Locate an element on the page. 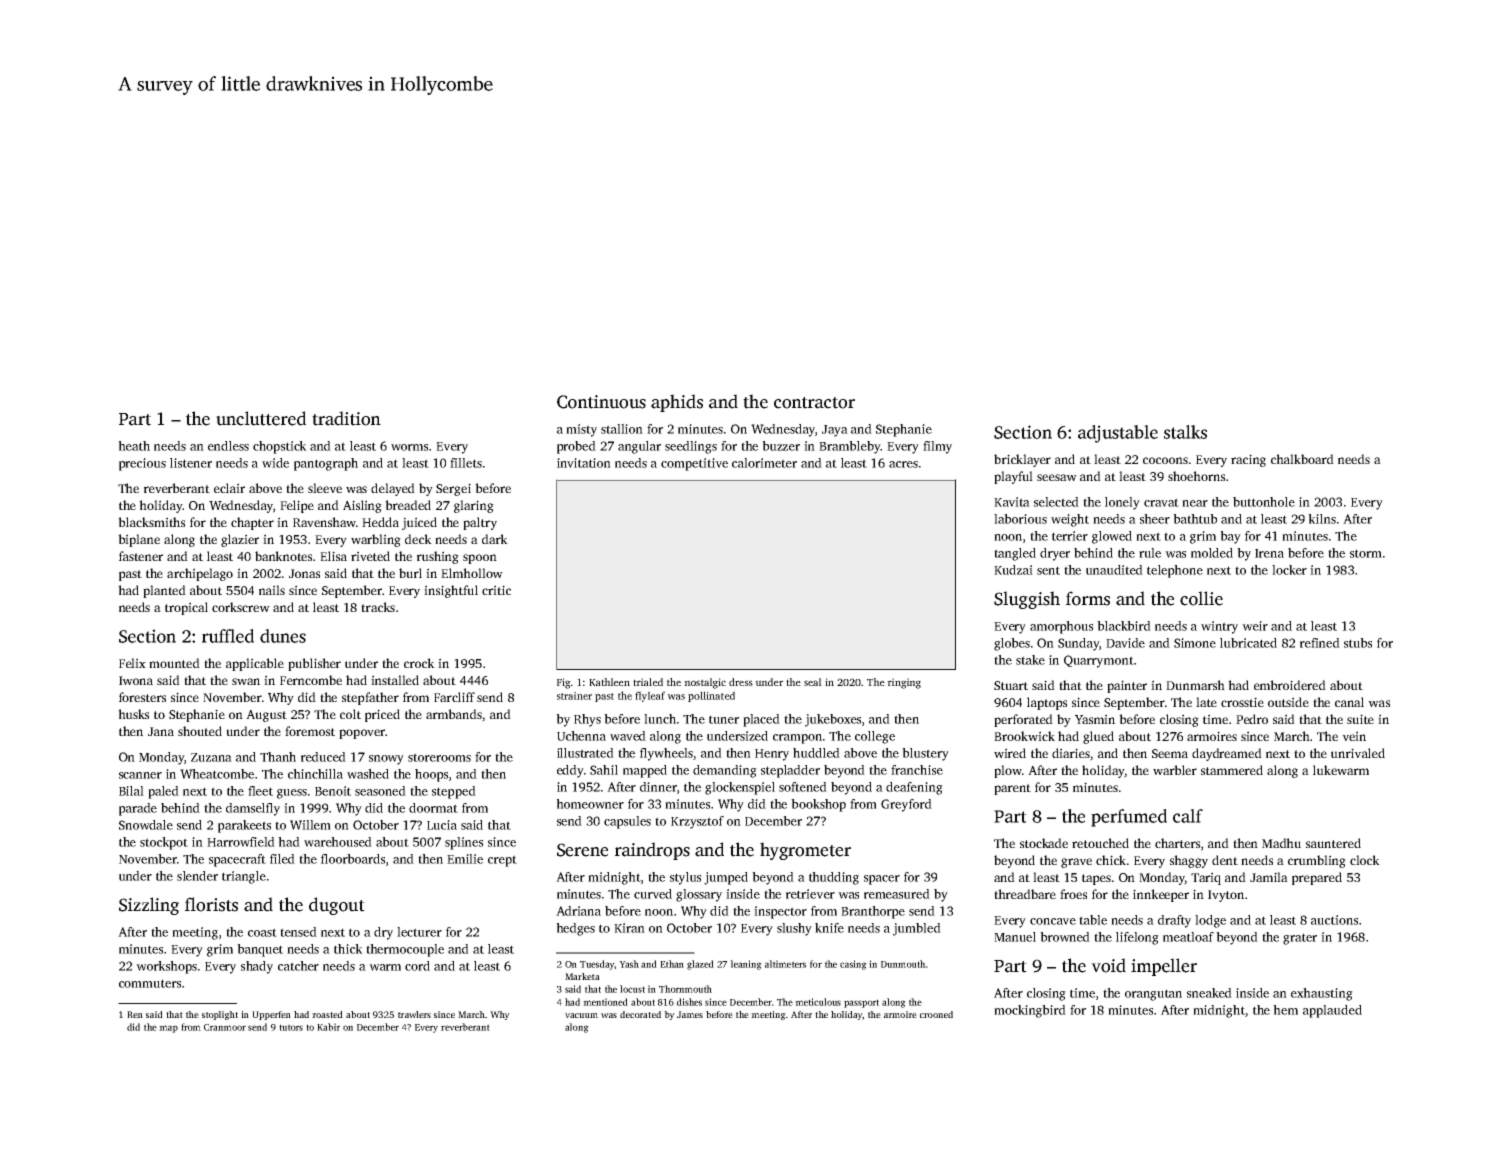 This page has height=1168, width=1512. inspector is located at coordinates (780, 912).
